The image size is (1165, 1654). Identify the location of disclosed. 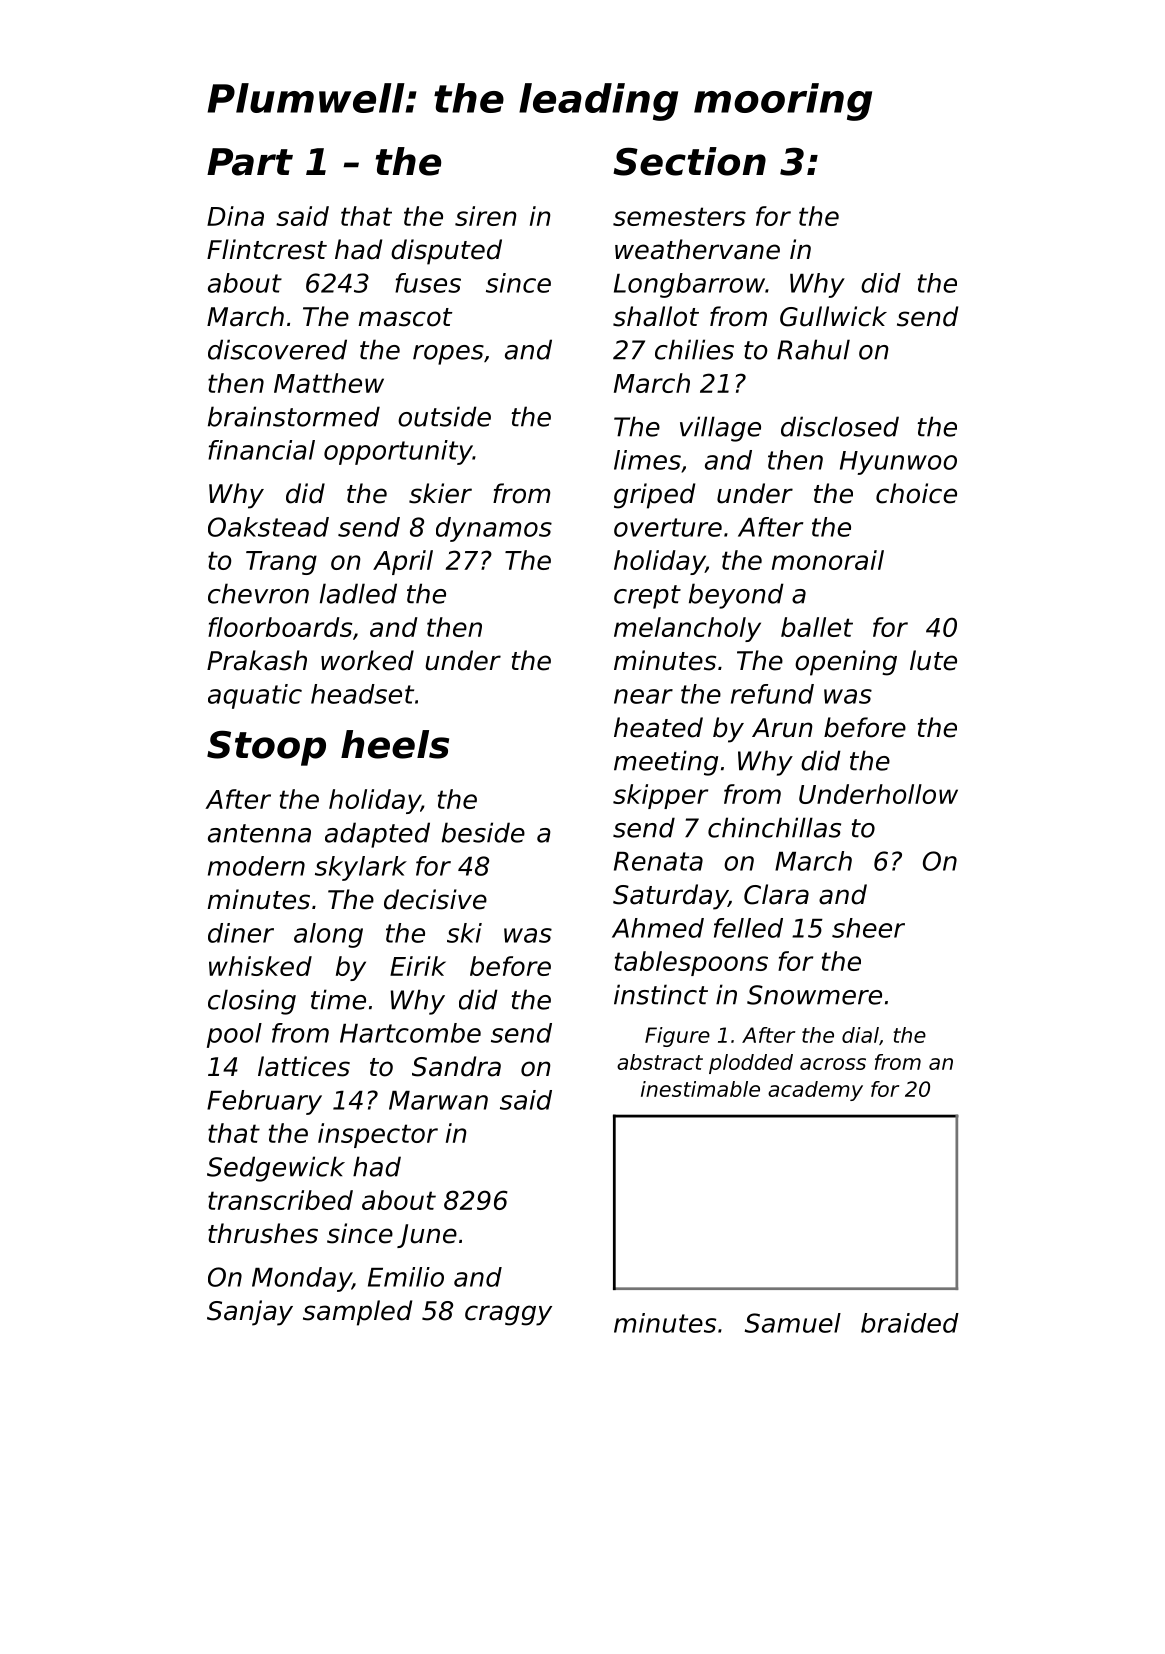
(840, 426).
